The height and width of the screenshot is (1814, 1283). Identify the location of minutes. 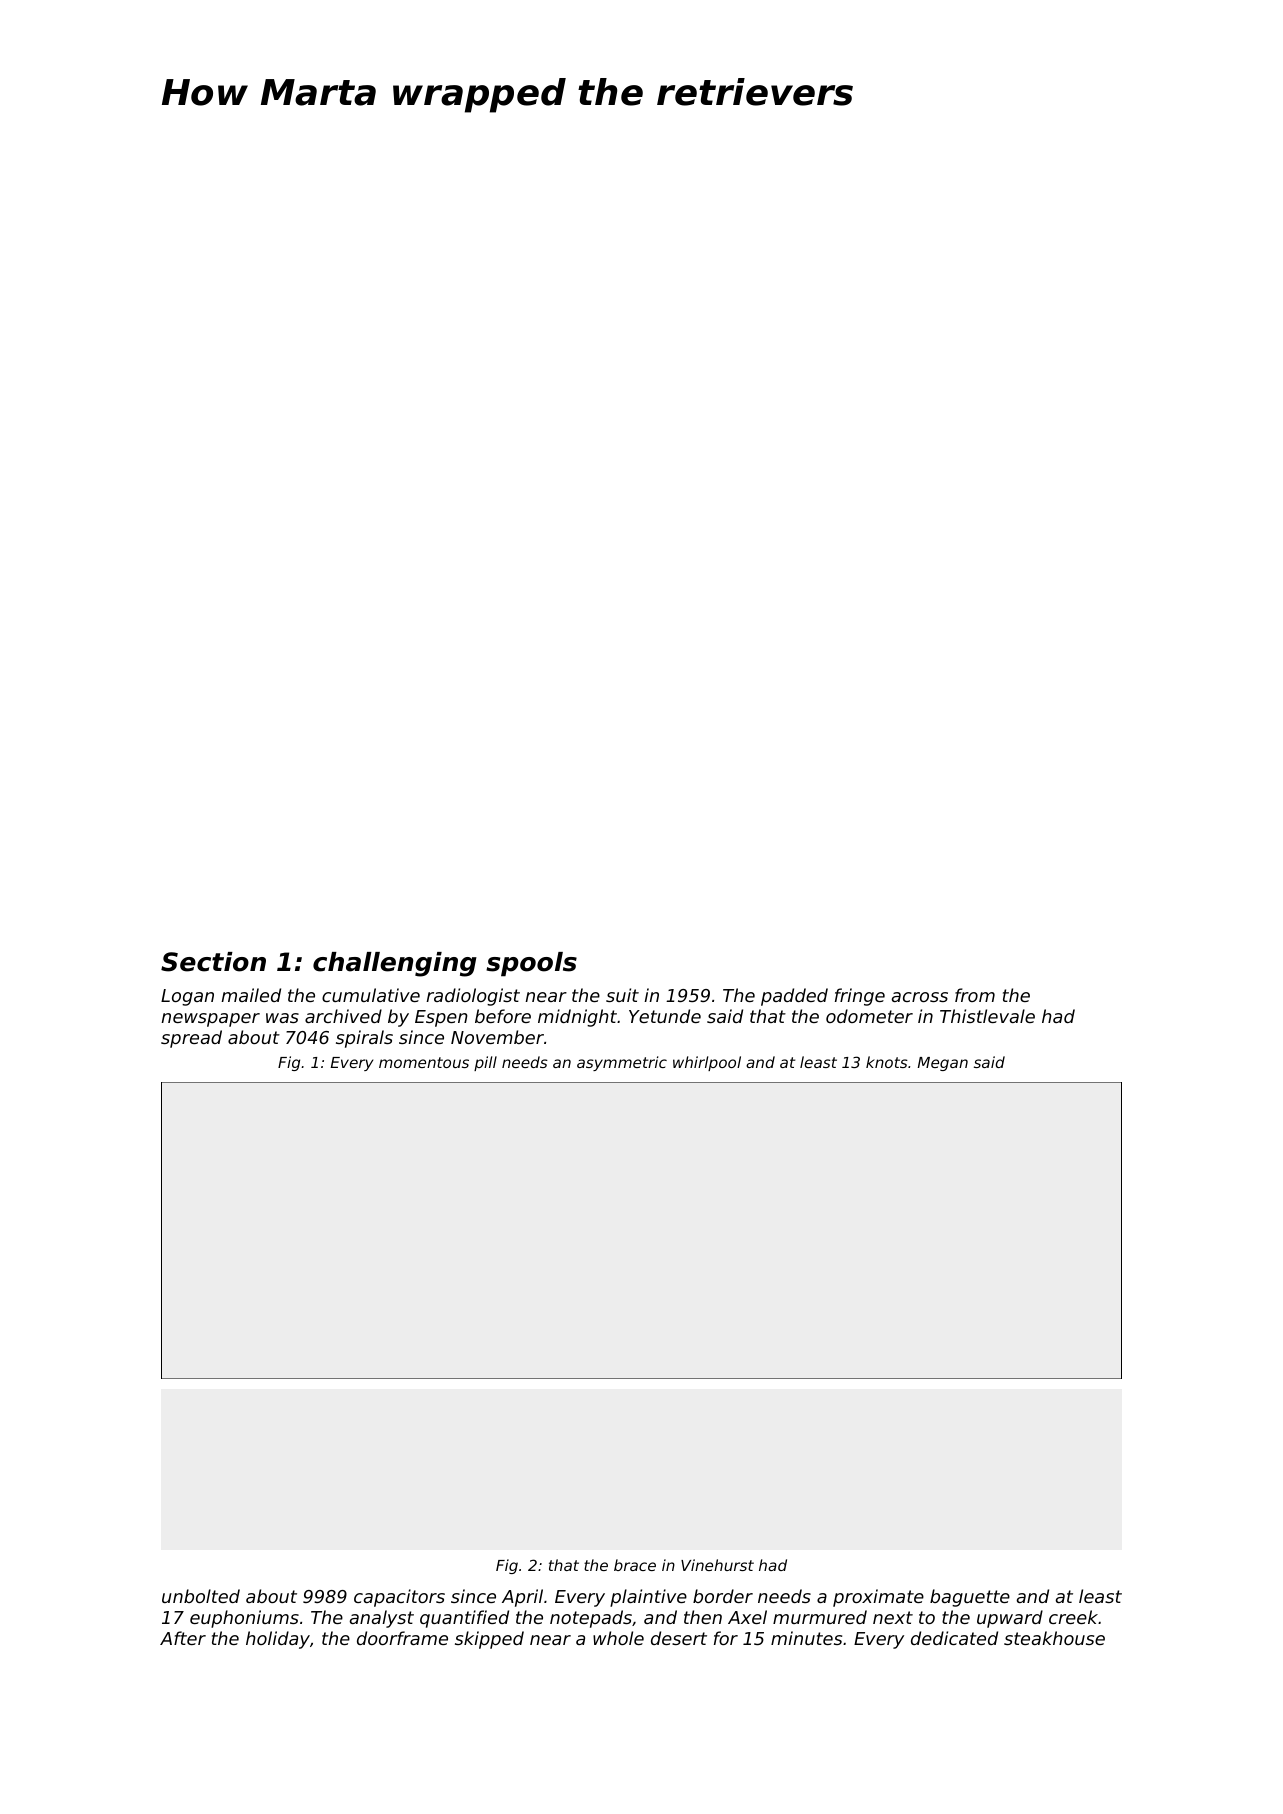
(806, 1638).
